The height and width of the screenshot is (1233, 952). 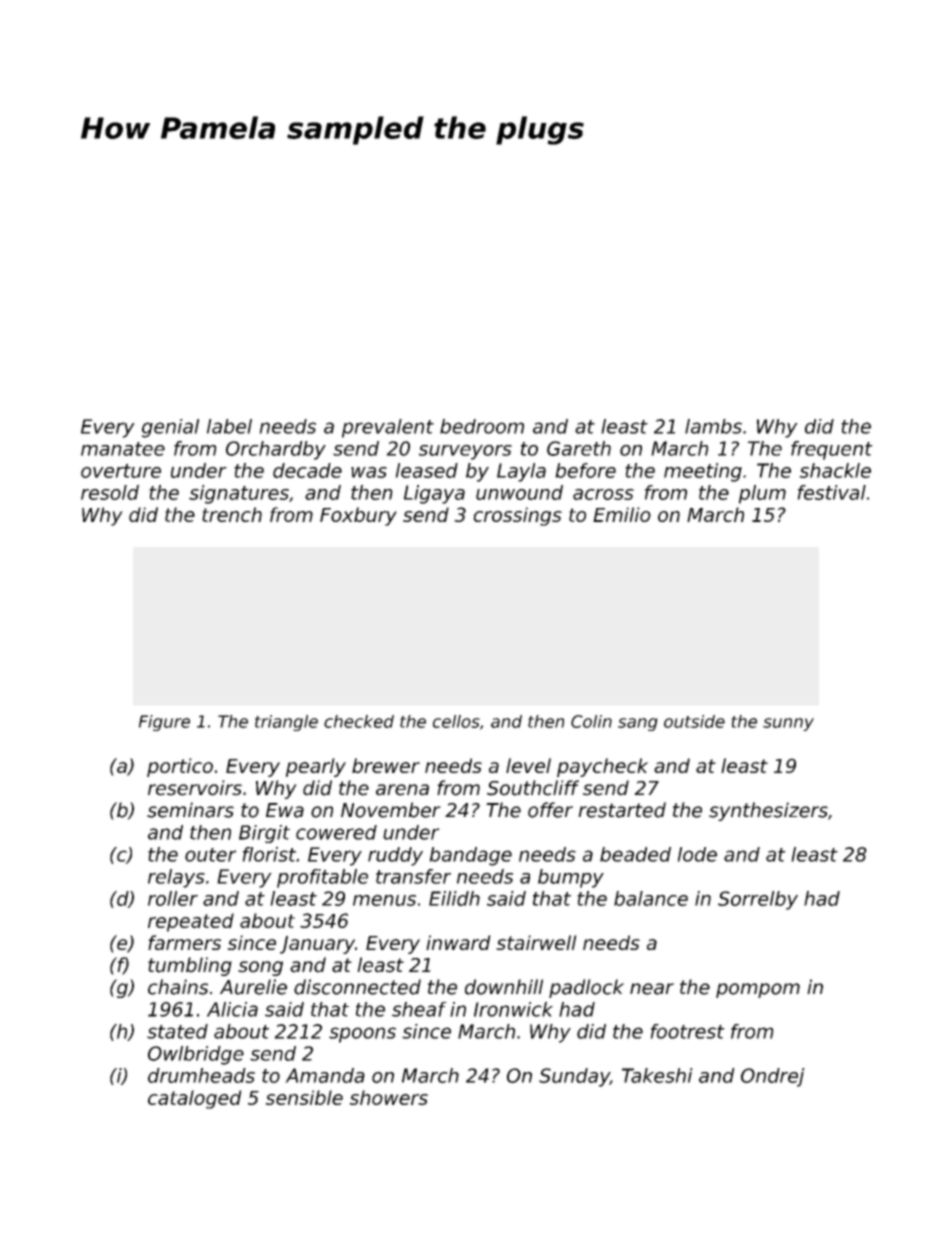 What do you see at coordinates (232, 1009) in the screenshot?
I see `Alicia` at bounding box center [232, 1009].
